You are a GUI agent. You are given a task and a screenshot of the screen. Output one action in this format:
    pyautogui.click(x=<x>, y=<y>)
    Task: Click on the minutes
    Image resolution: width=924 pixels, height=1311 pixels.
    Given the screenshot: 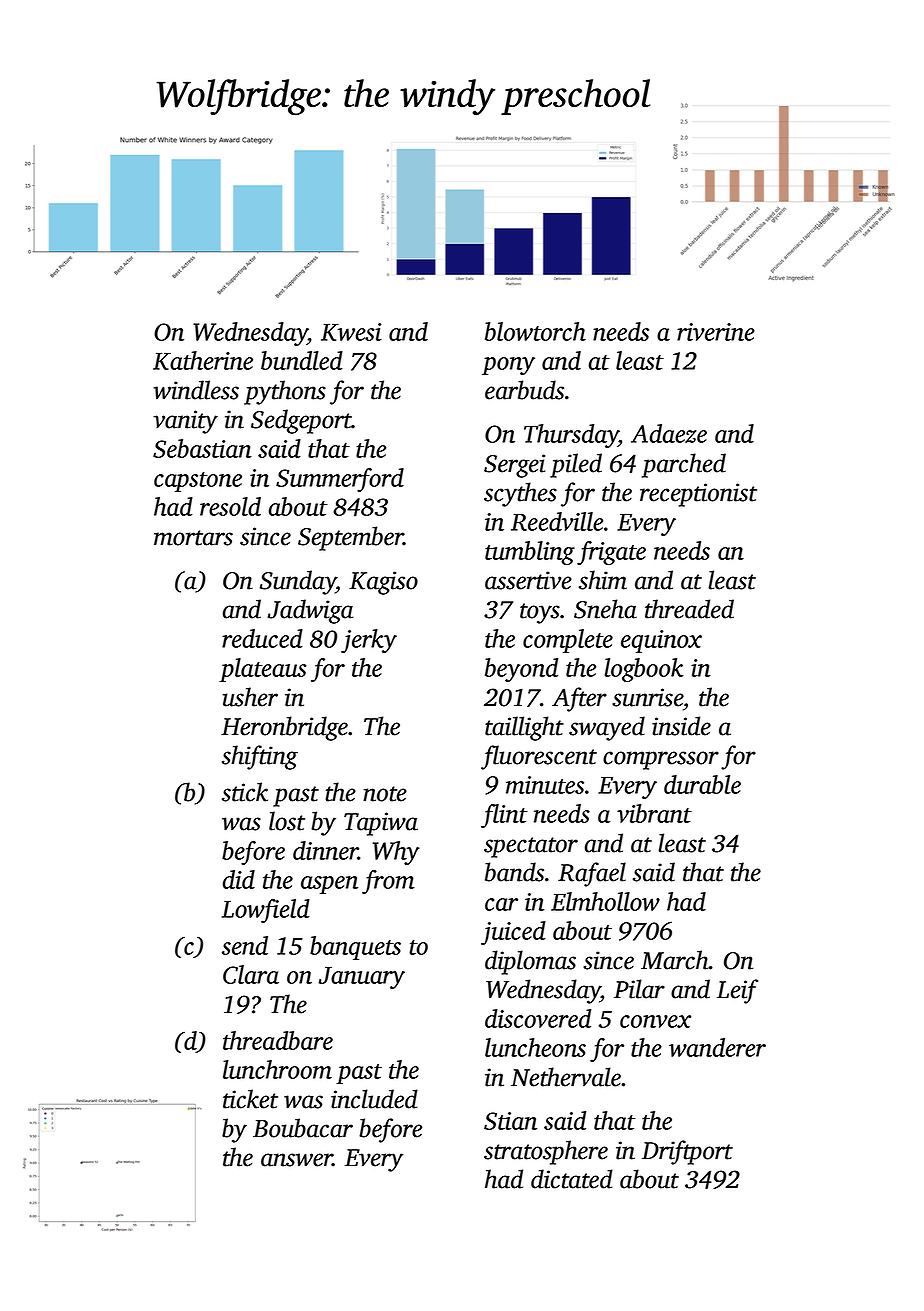 What is the action you would take?
    pyautogui.click(x=545, y=785)
